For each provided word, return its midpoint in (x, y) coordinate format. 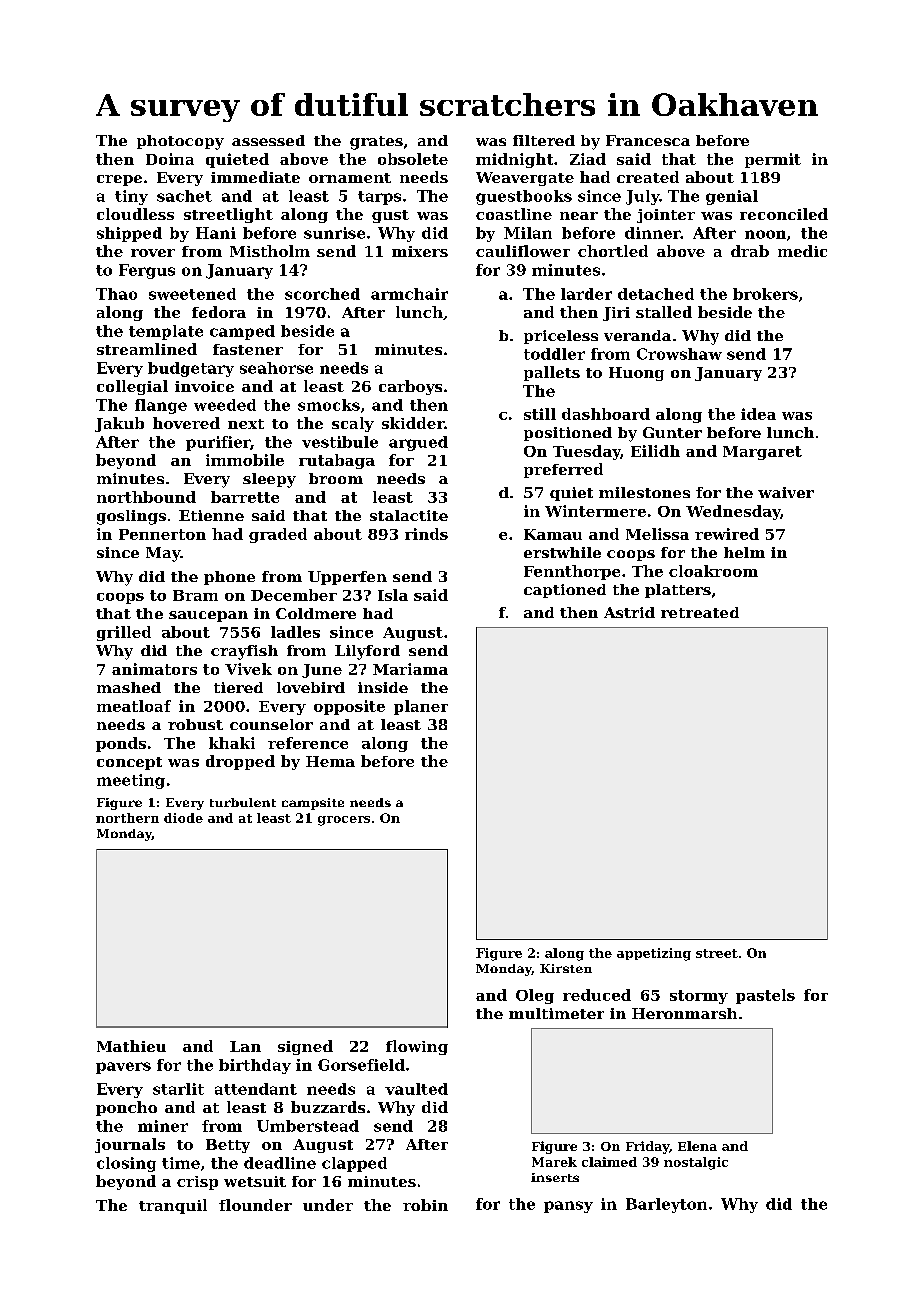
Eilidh (655, 451)
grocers (344, 821)
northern (127, 818)
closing (126, 1164)
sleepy (269, 480)
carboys (410, 387)
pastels (765, 996)
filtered (544, 140)
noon (765, 234)
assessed (268, 140)
